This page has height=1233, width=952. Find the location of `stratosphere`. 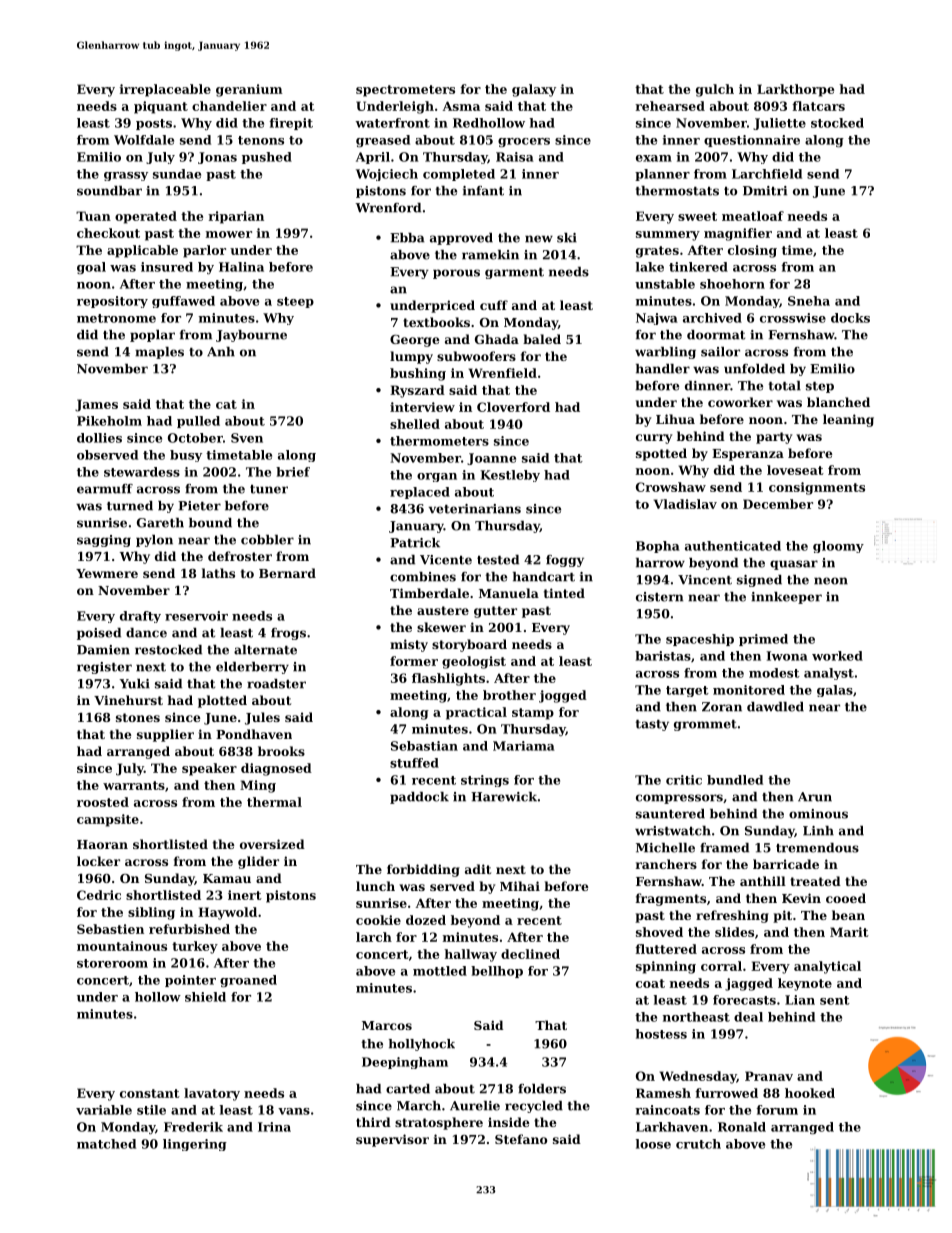

stratosphere is located at coordinates (439, 1123).
